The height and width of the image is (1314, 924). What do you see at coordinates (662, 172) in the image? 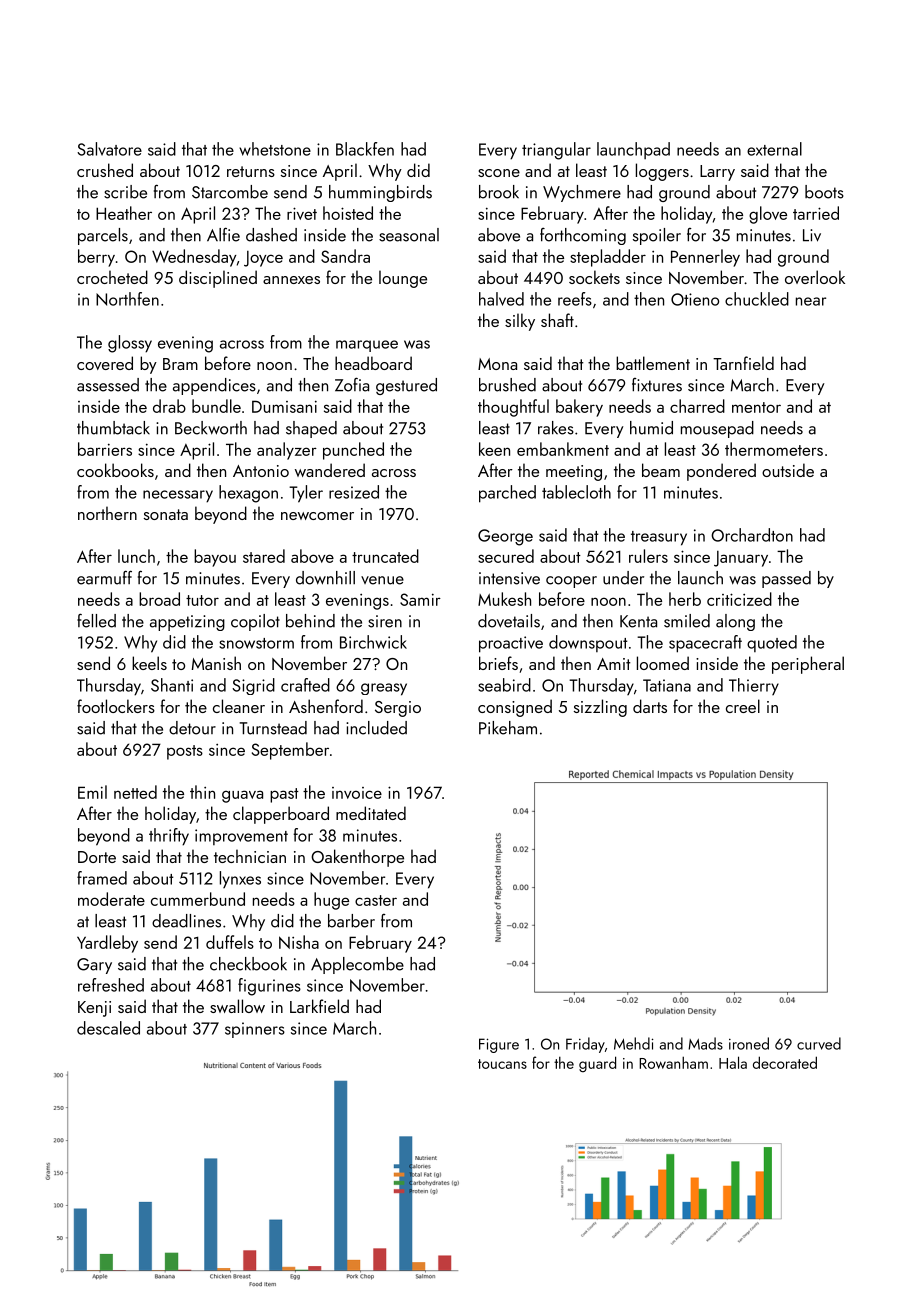
I see `loggers` at bounding box center [662, 172].
